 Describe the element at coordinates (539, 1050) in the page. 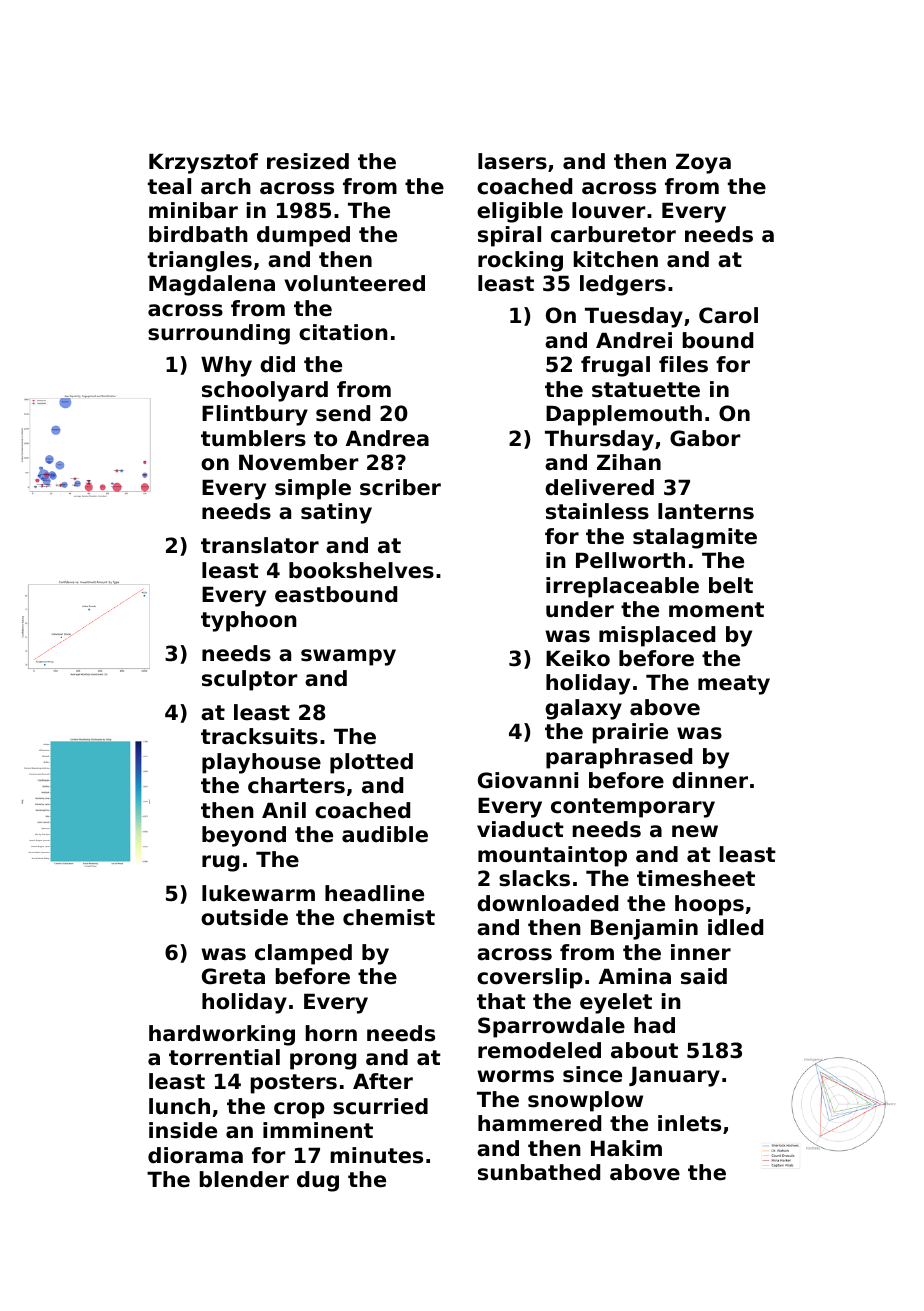

I see `remodeled` at that location.
